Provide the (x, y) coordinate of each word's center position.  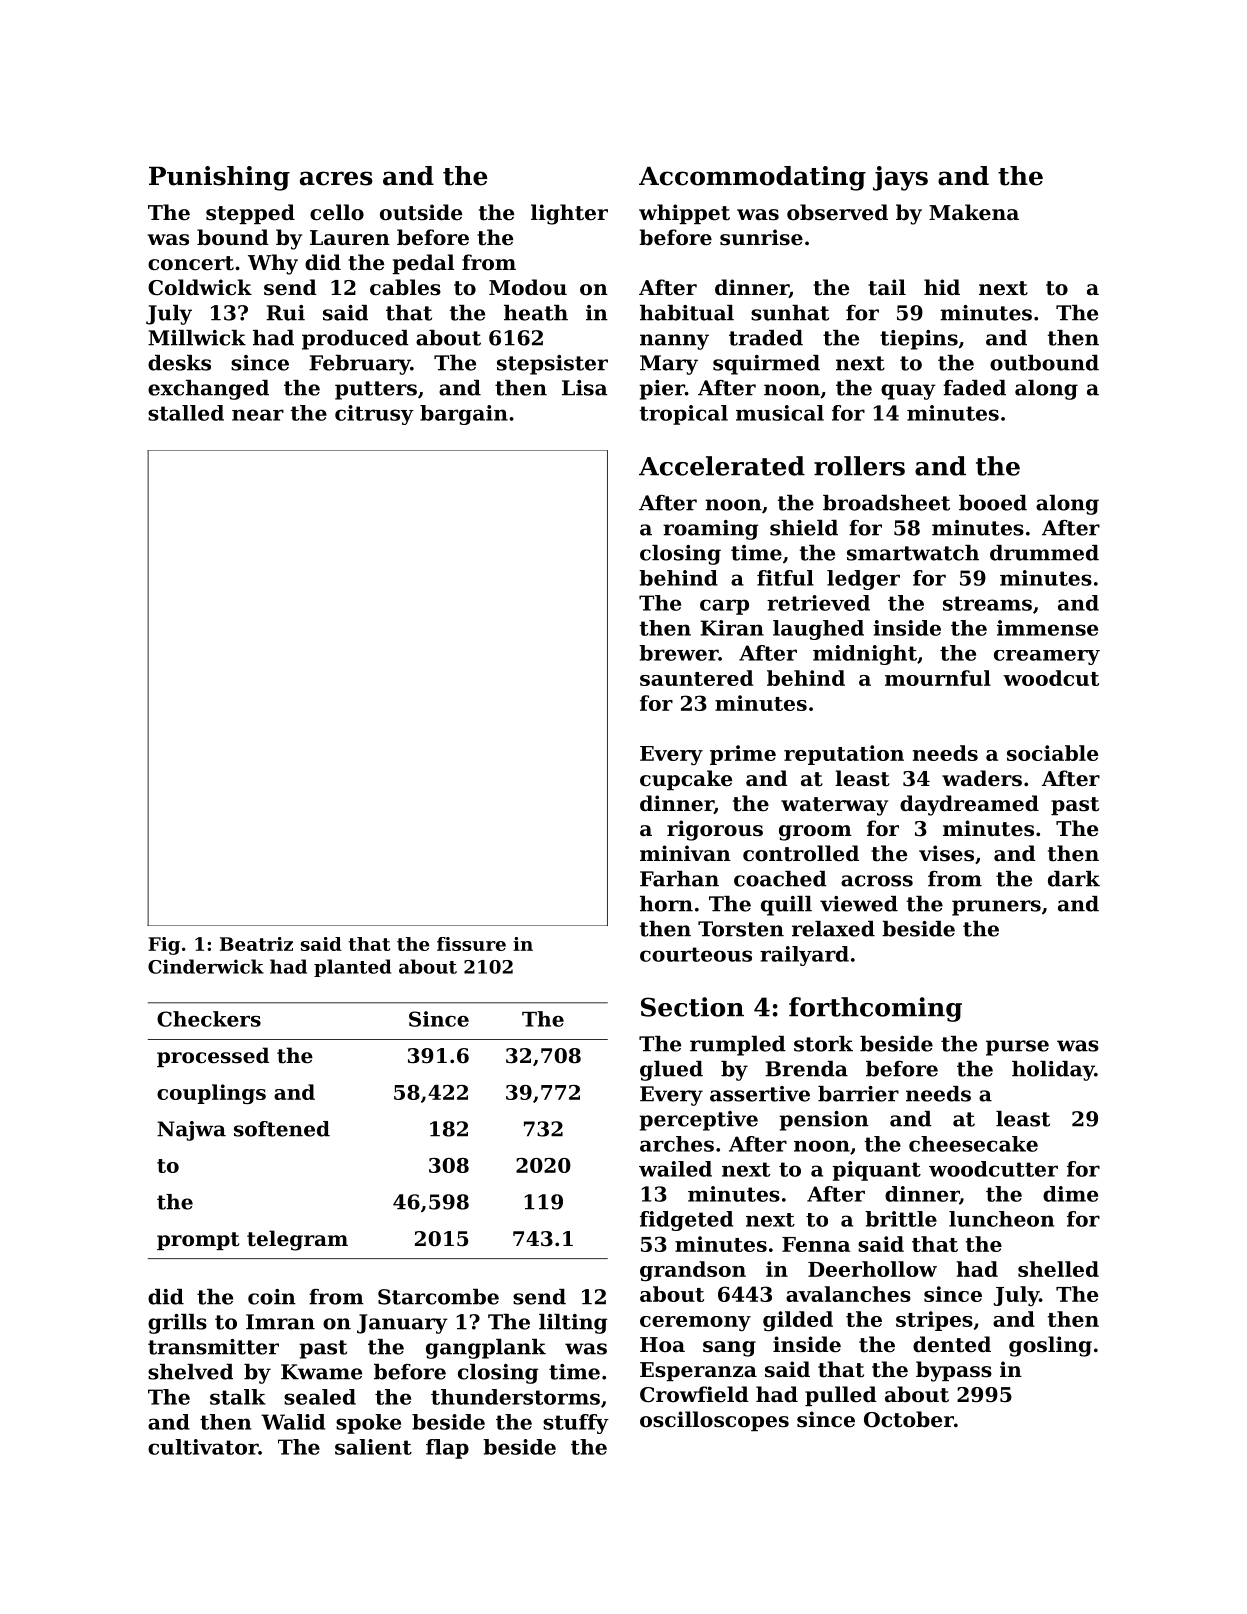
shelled (1058, 1269)
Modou (528, 287)
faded (974, 388)
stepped (250, 214)
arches (677, 1144)
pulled (841, 1396)
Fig (164, 946)
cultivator (203, 1447)
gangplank (486, 1349)
